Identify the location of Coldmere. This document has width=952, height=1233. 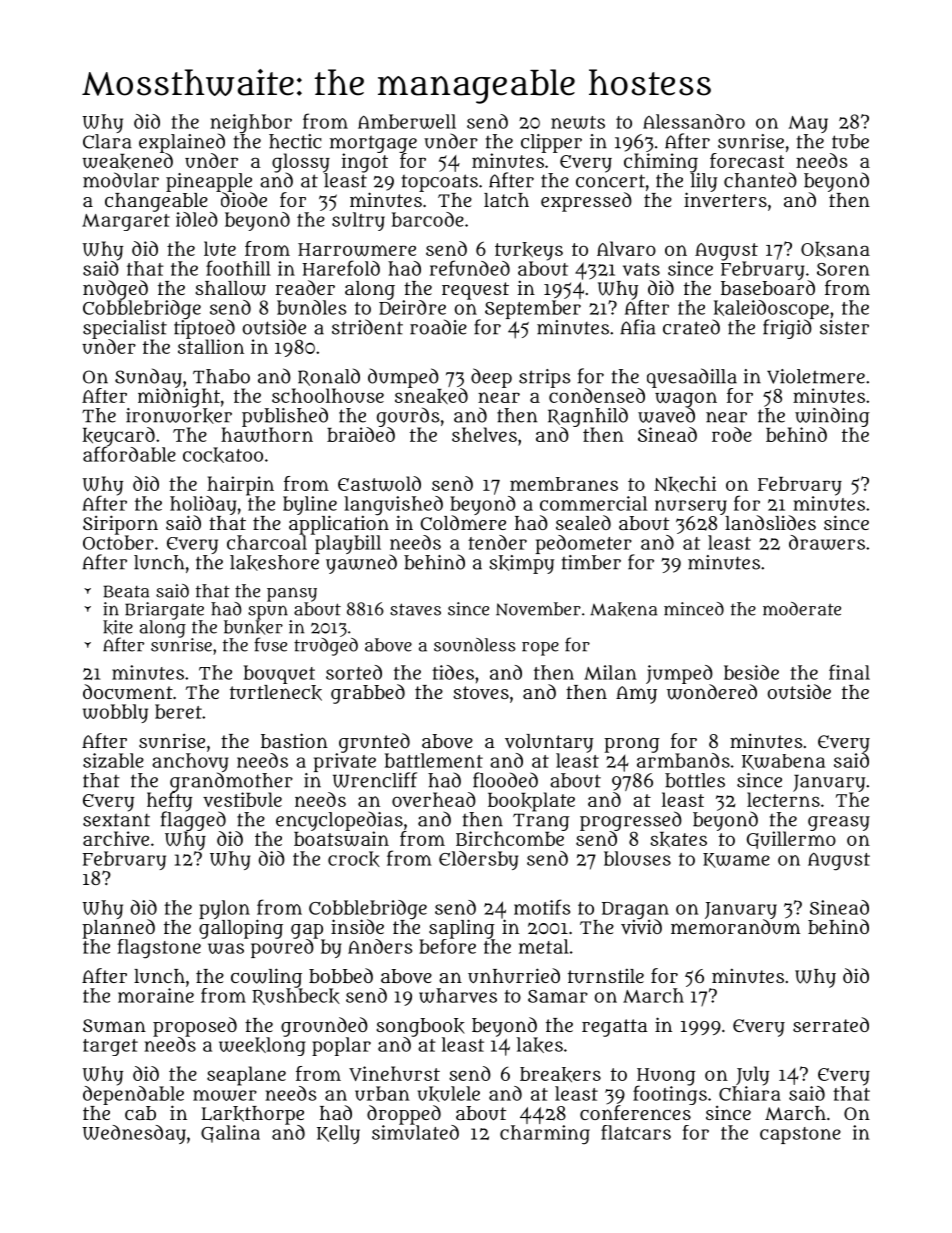
(463, 522).
